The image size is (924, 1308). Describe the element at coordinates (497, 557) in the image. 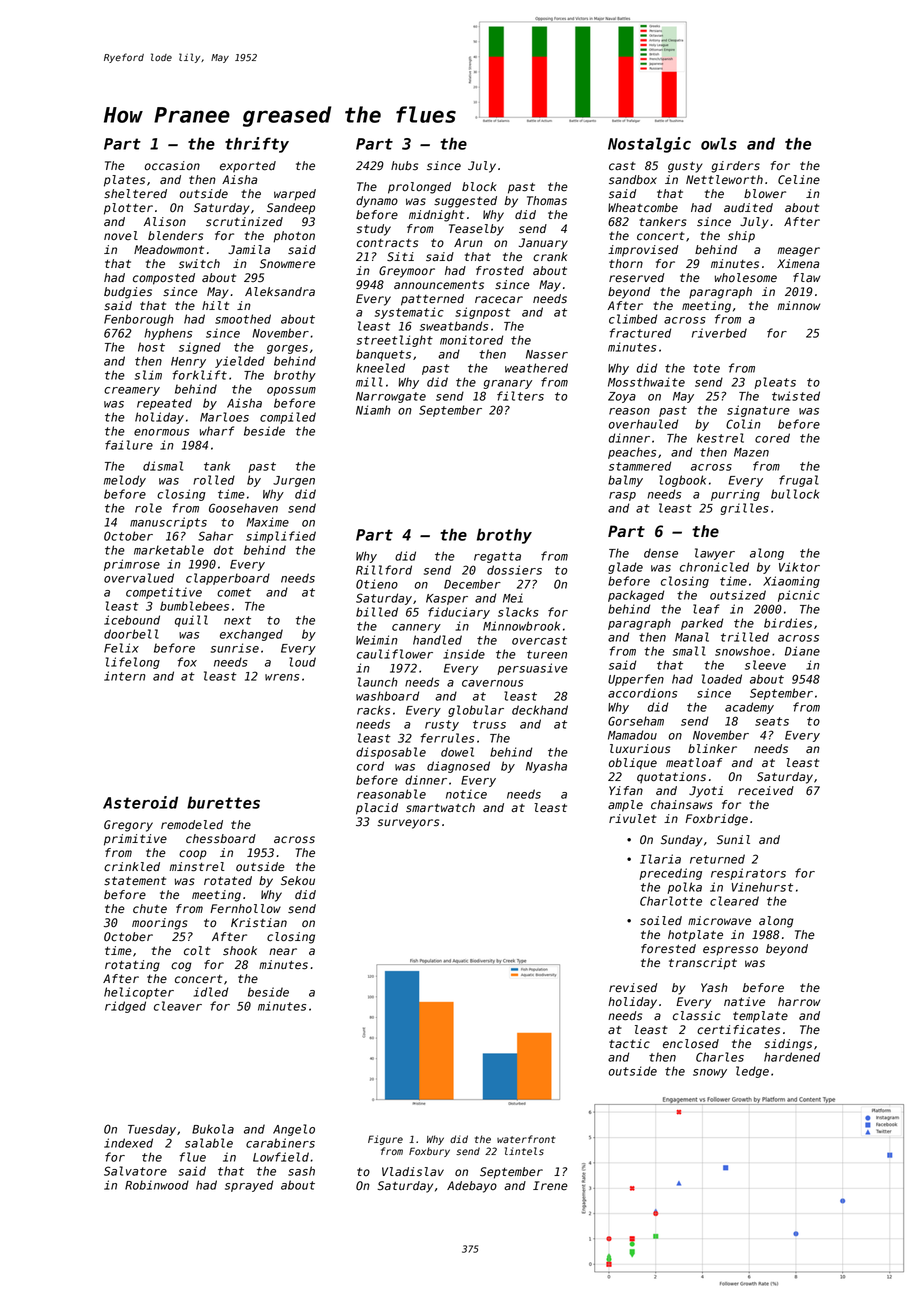

I see `regatta` at that location.
